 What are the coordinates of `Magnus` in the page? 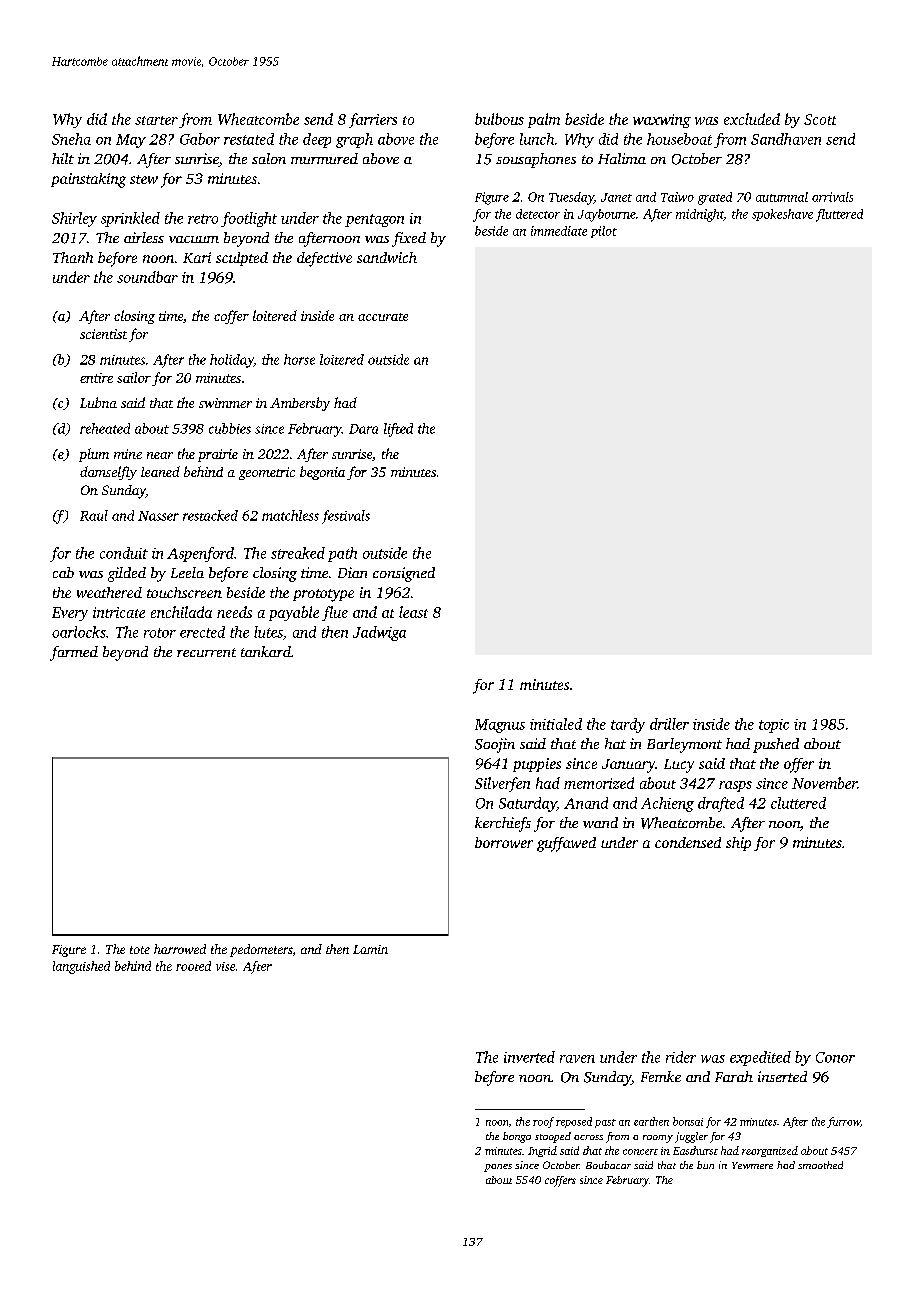 It's located at (500, 726).
